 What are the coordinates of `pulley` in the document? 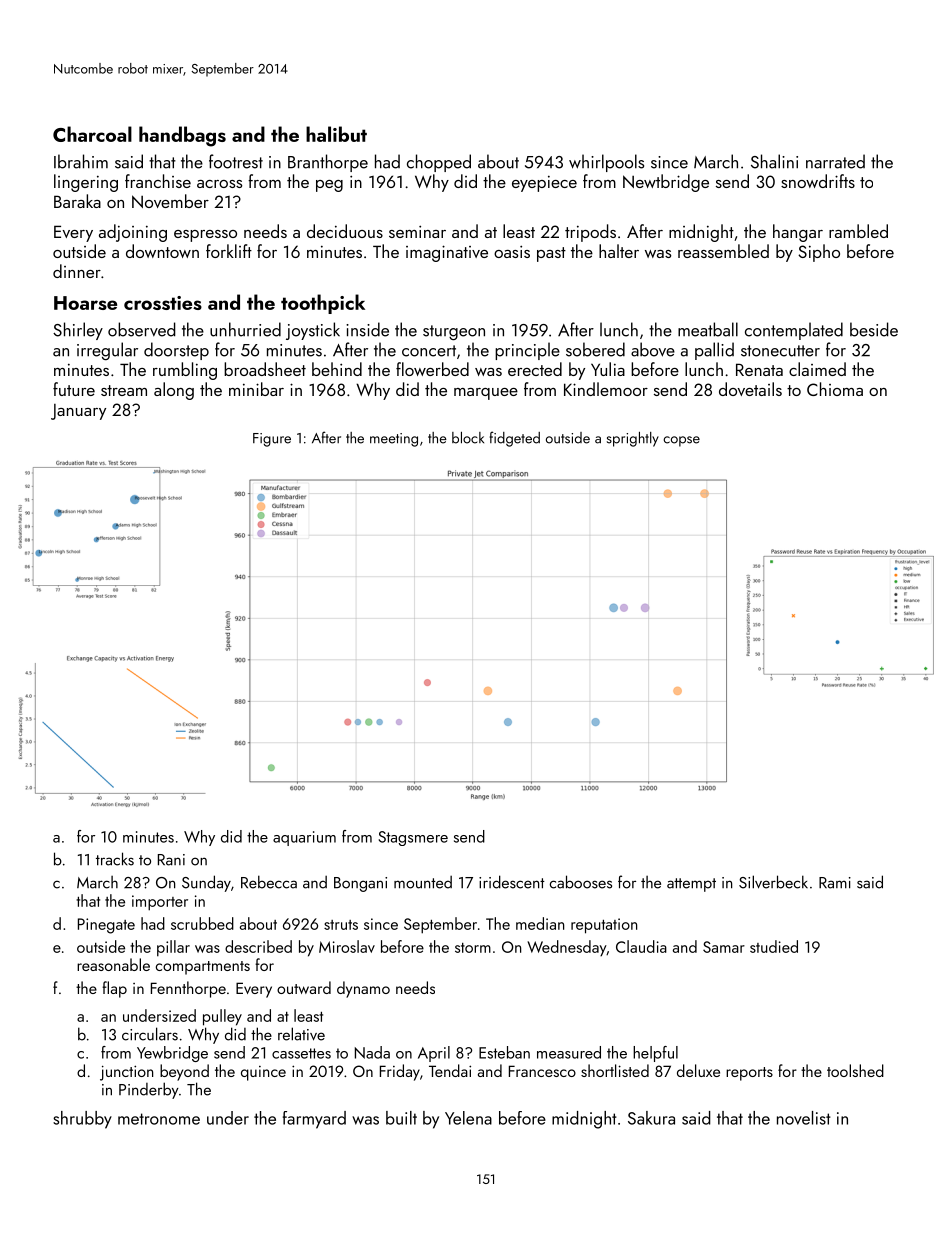 It's located at (222, 1017).
